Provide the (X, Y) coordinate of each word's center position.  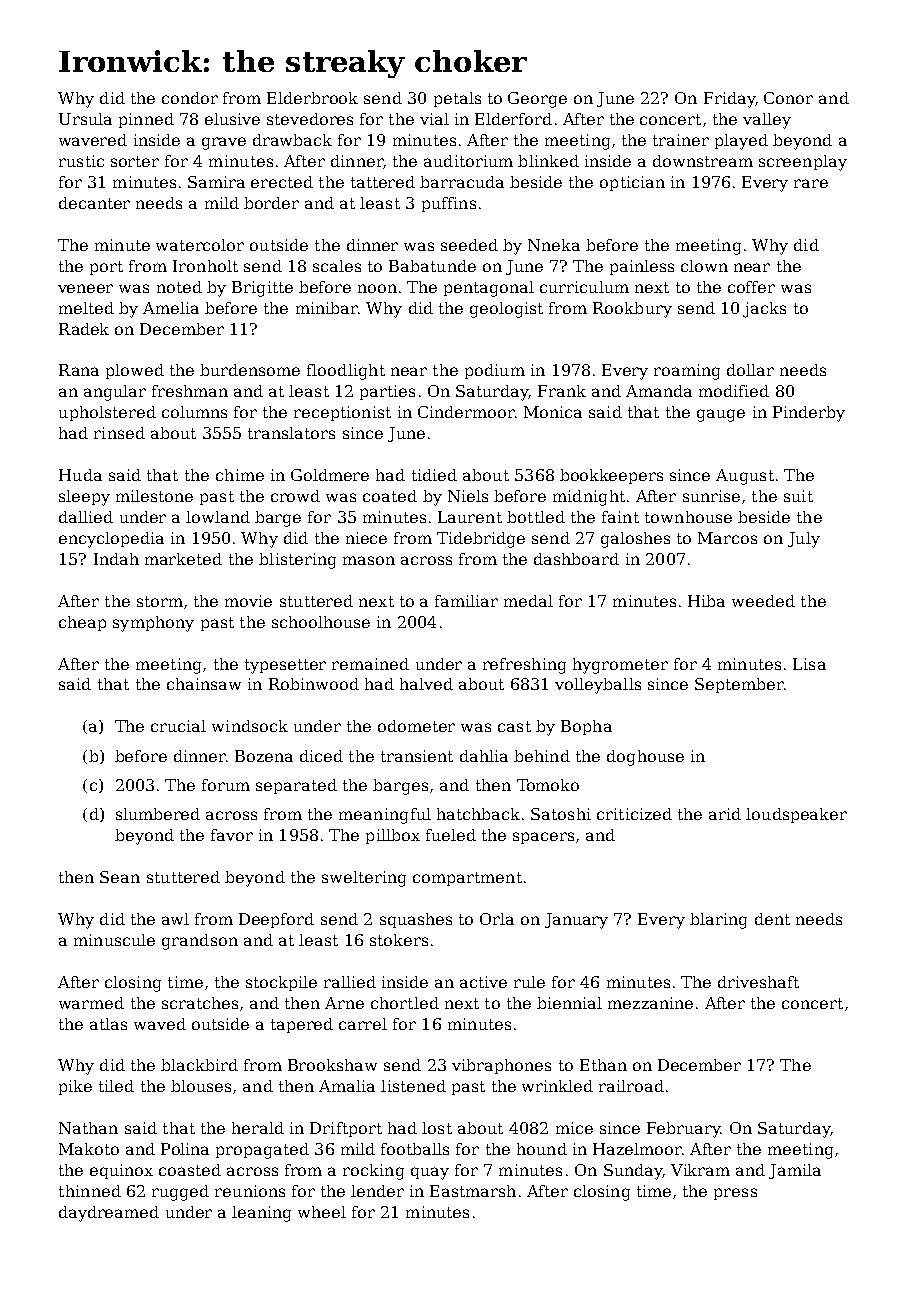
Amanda (659, 391)
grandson (200, 942)
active (483, 982)
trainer (681, 140)
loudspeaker (796, 815)
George (537, 100)
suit (798, 496)
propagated (262, 1151)
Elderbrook (312, 98)
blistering (297, 561)
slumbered (158, 814)
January (576, 921)
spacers (543, 838)
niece (366, 538)
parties (387, 392)
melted (86, 308)
